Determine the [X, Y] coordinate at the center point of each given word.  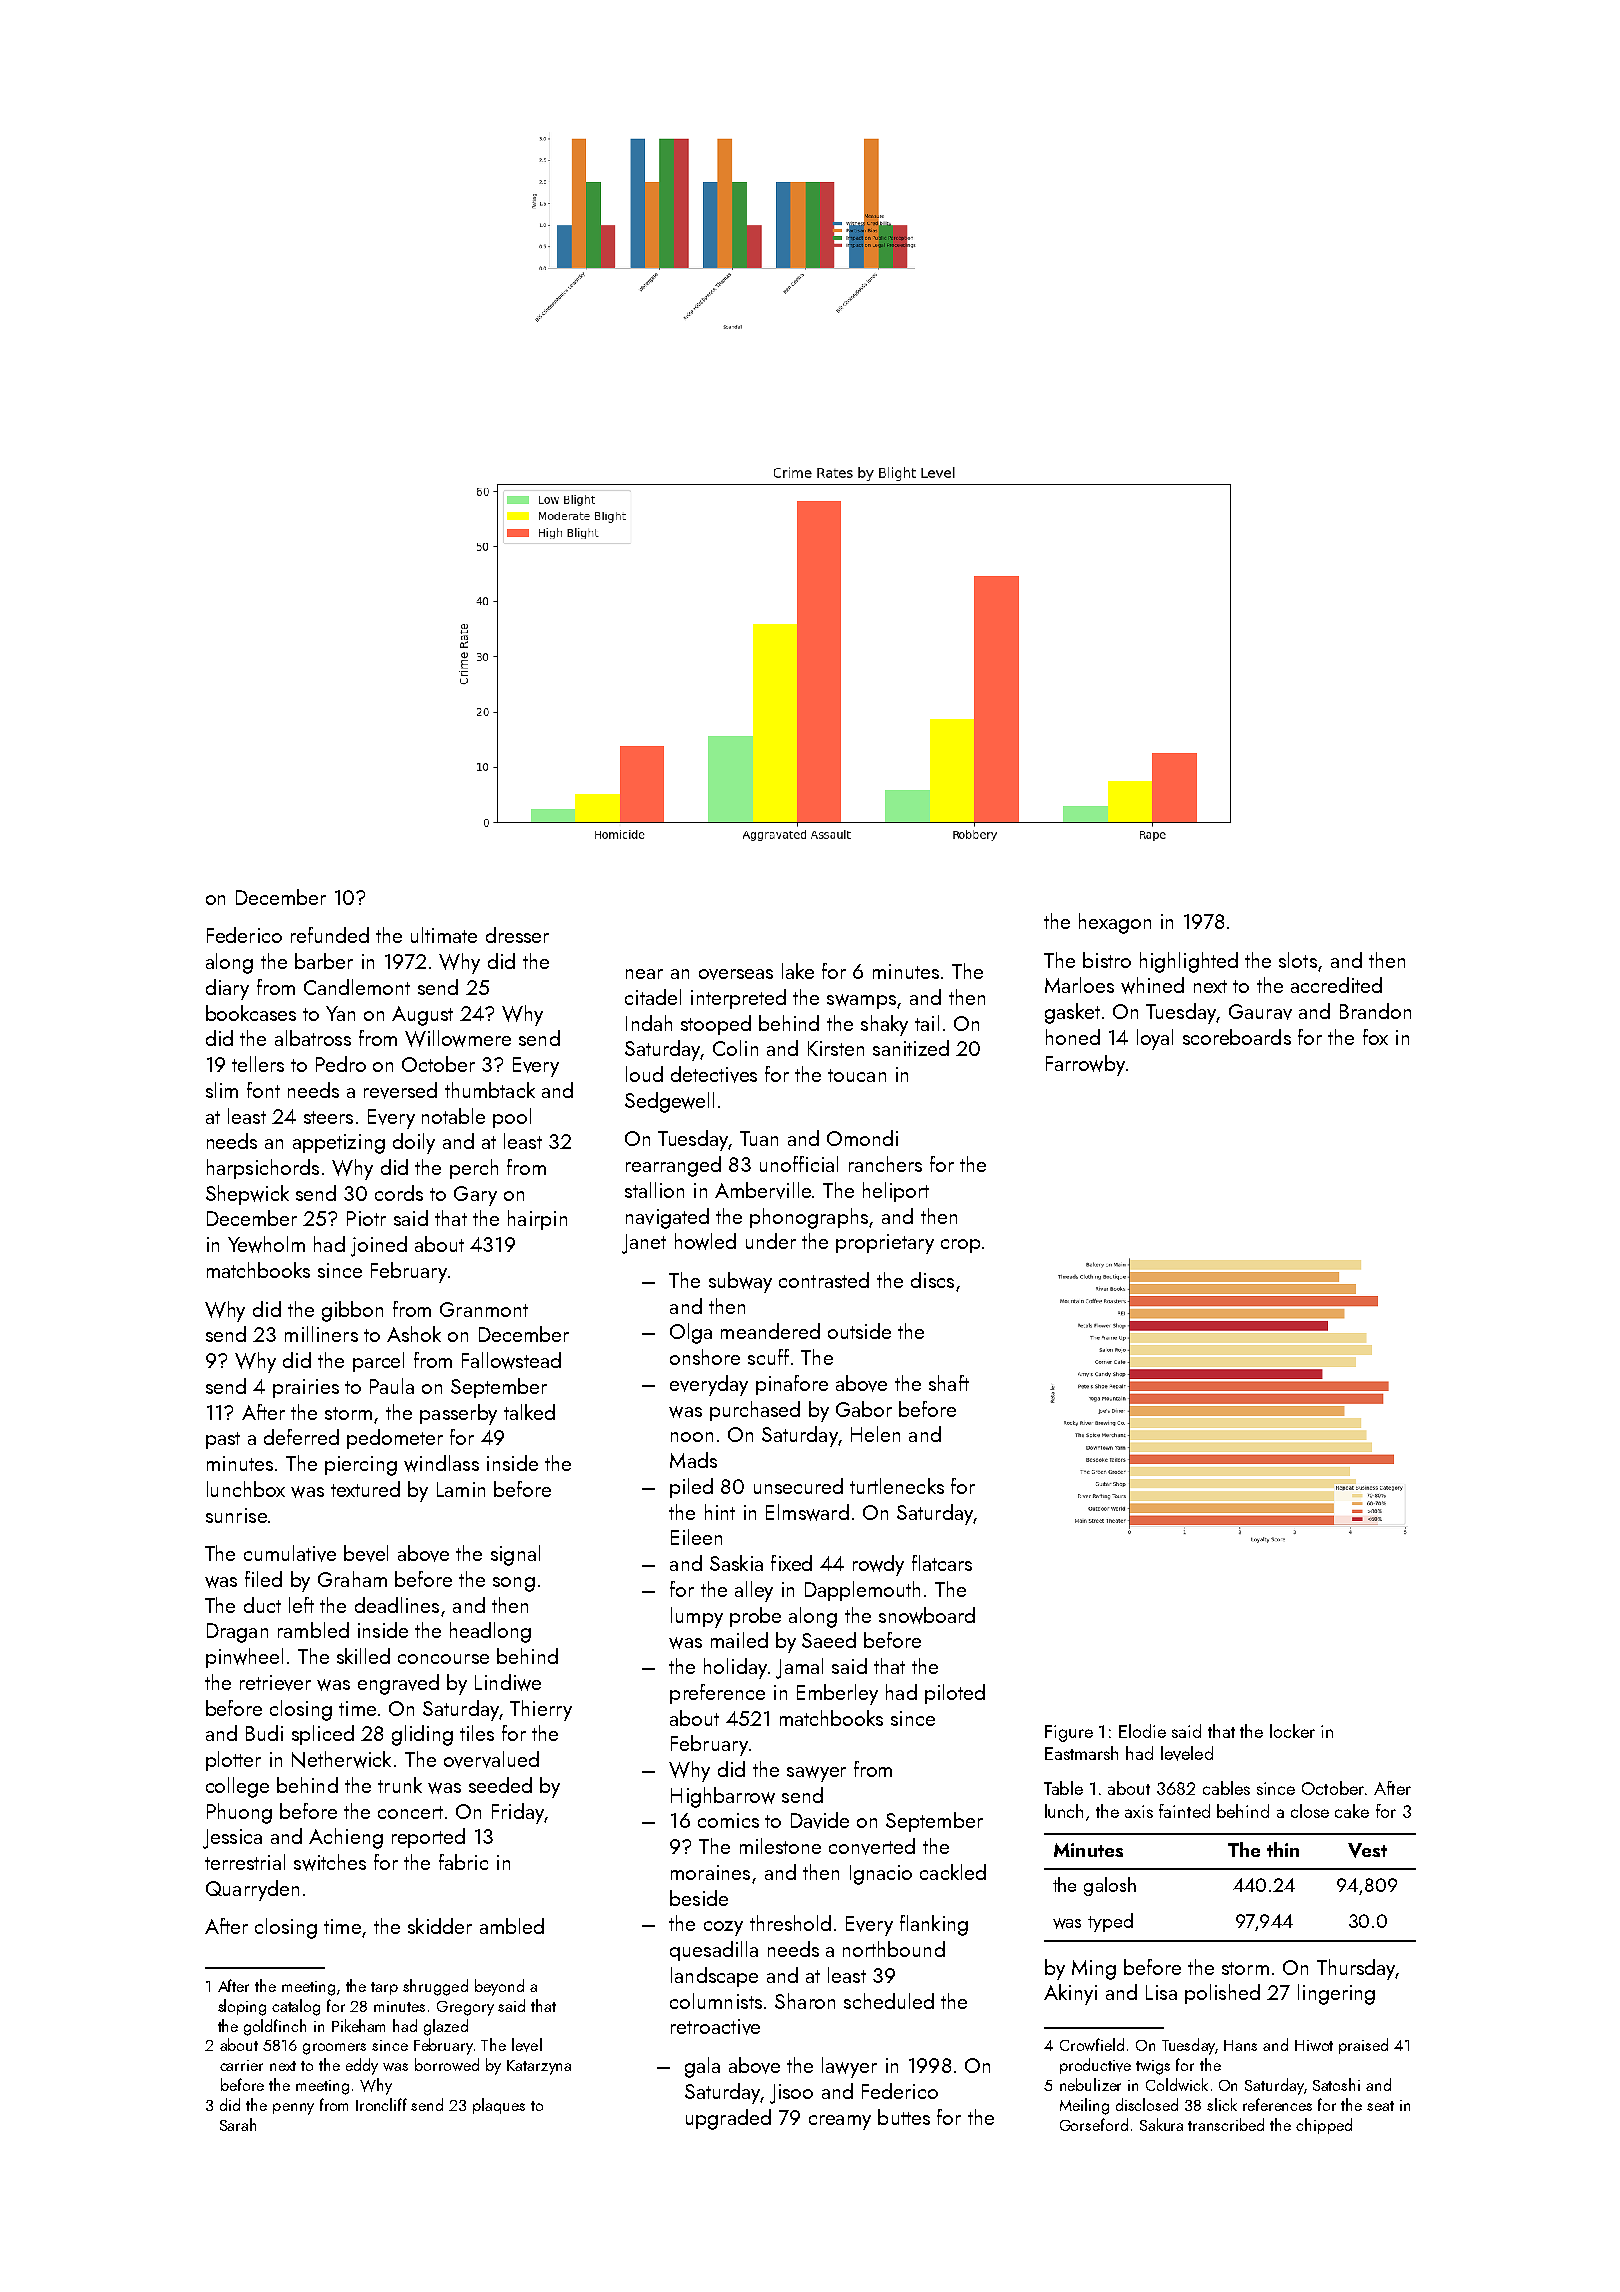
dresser [517, 935]
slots [1298, 960]
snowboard [927, 1615]
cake [1352, 1811]
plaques [499, 2106]
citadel [653, 997]
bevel [366, 1553]
